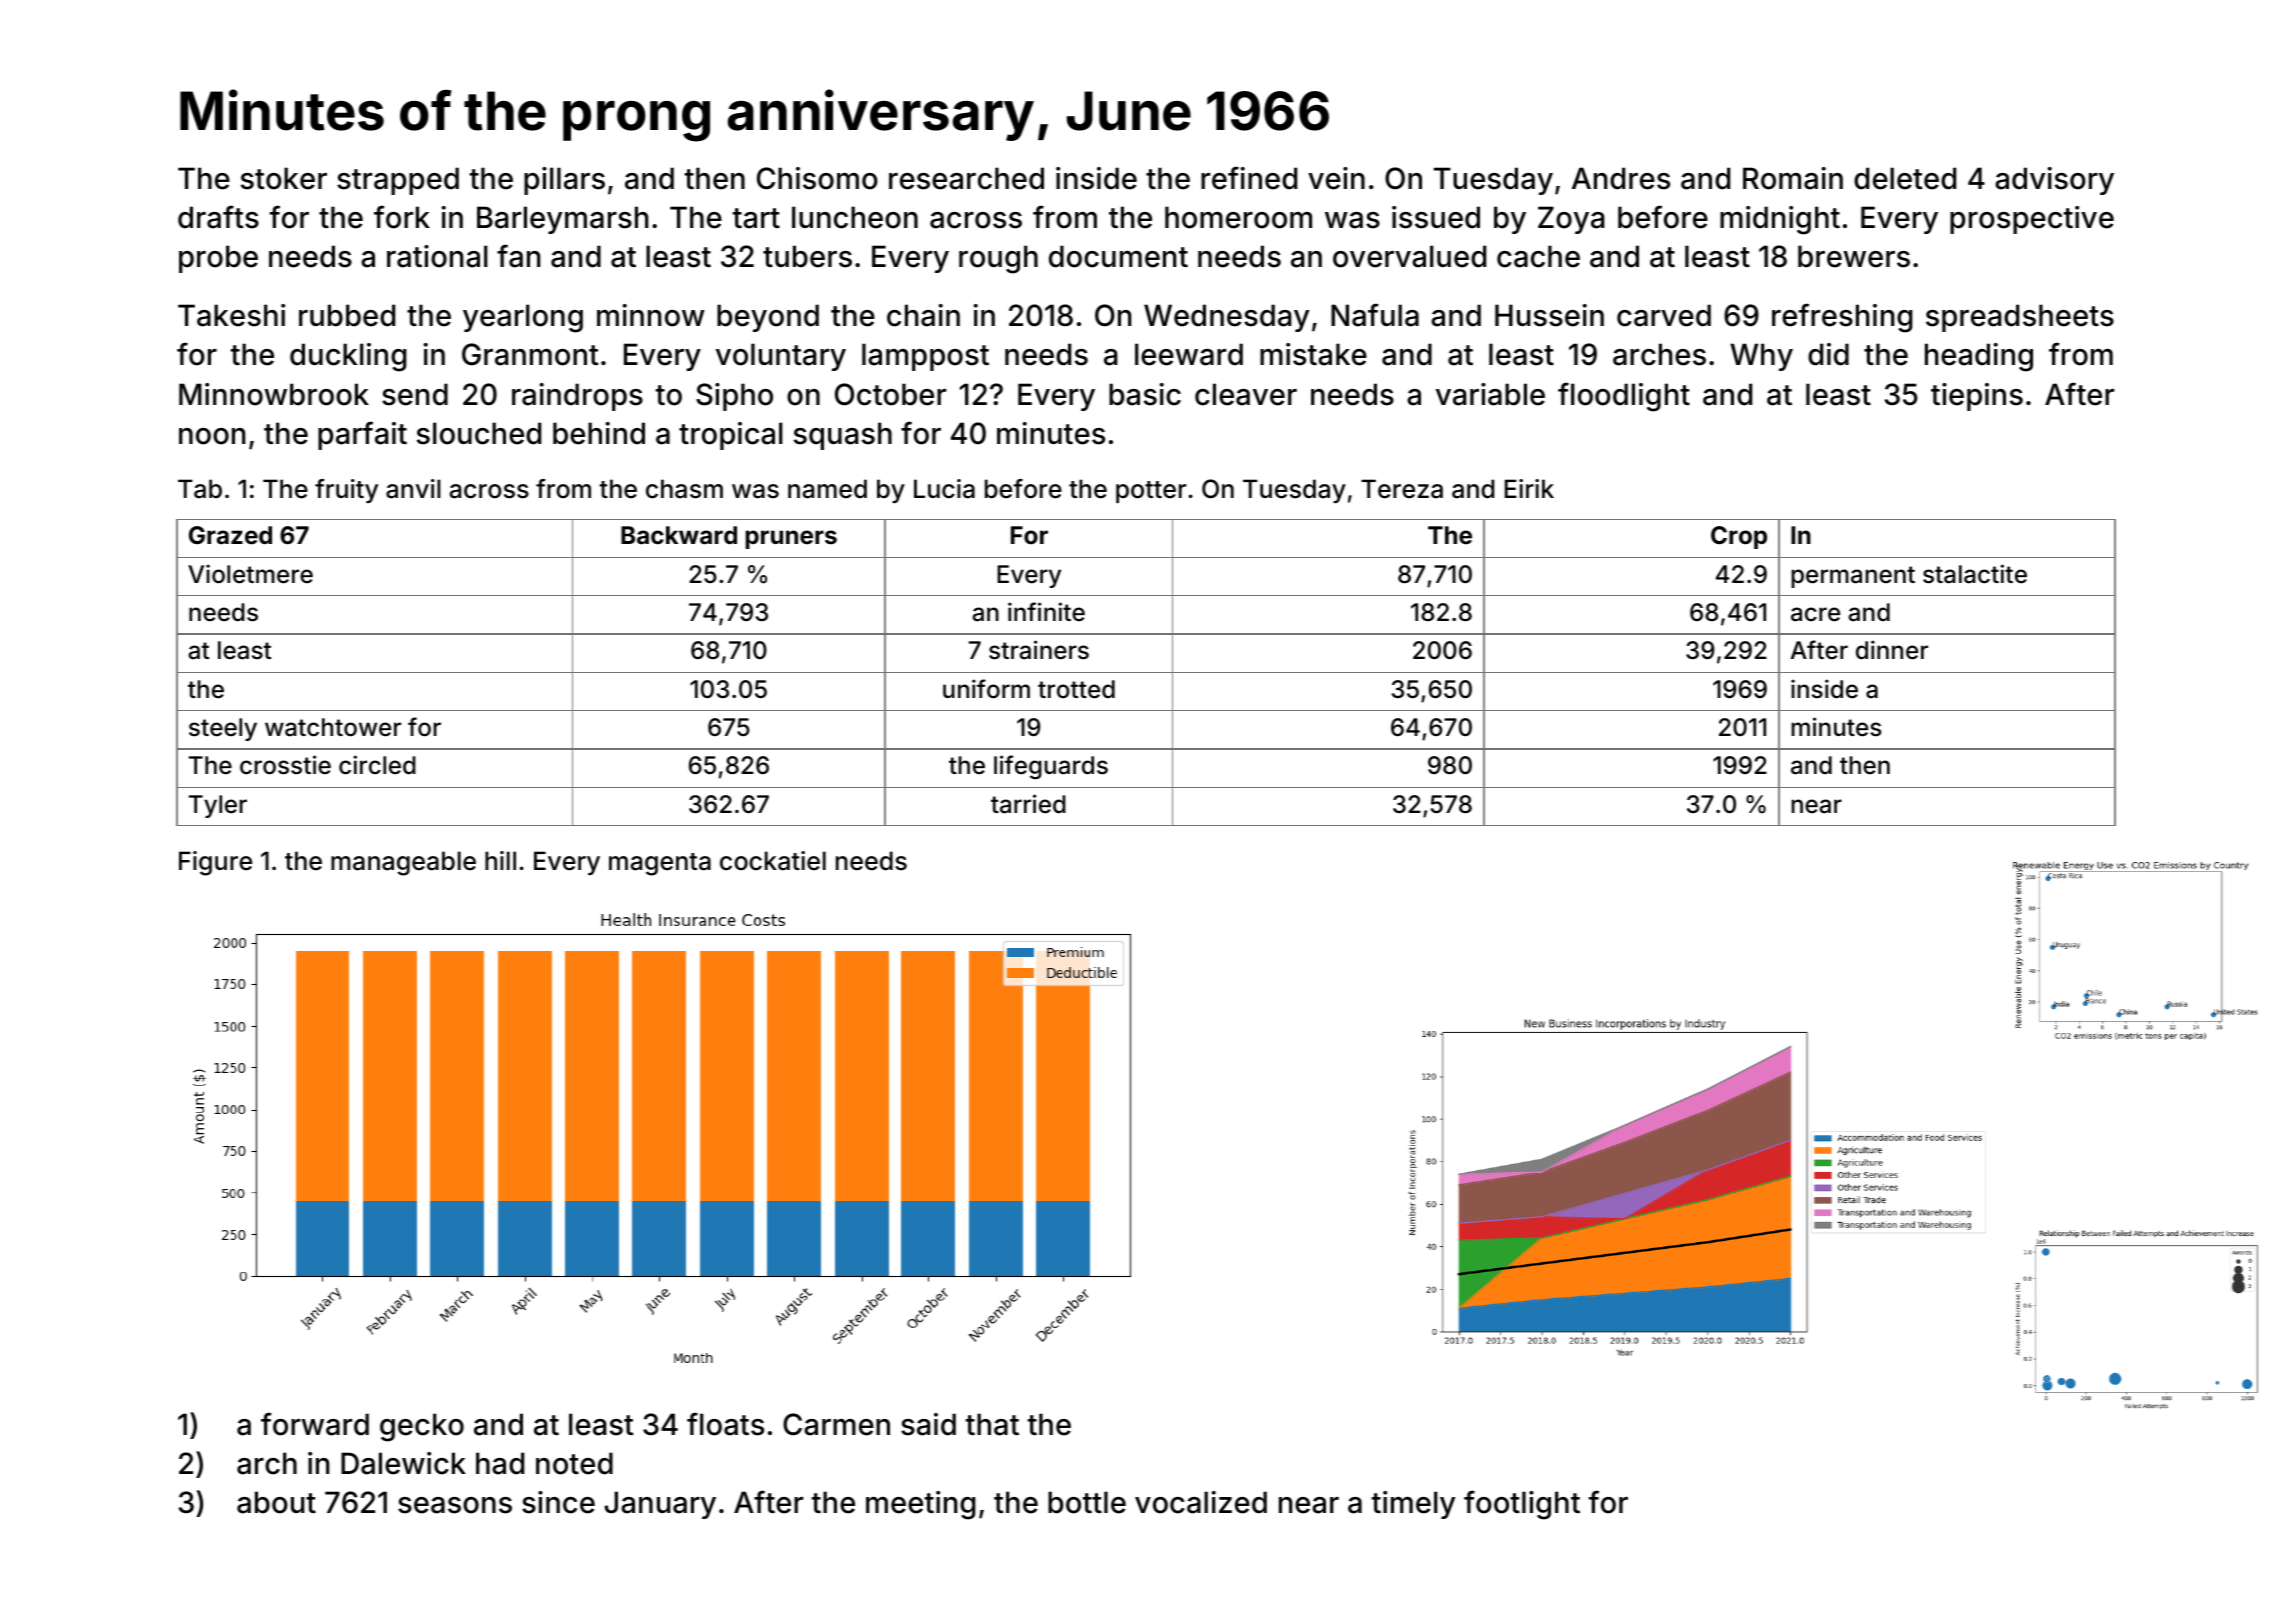 The image size is (2292, 1620). What do you see at coordinates (276, 1502) in the screenshot?
I see `about` at bounding box center [276, 1502].
